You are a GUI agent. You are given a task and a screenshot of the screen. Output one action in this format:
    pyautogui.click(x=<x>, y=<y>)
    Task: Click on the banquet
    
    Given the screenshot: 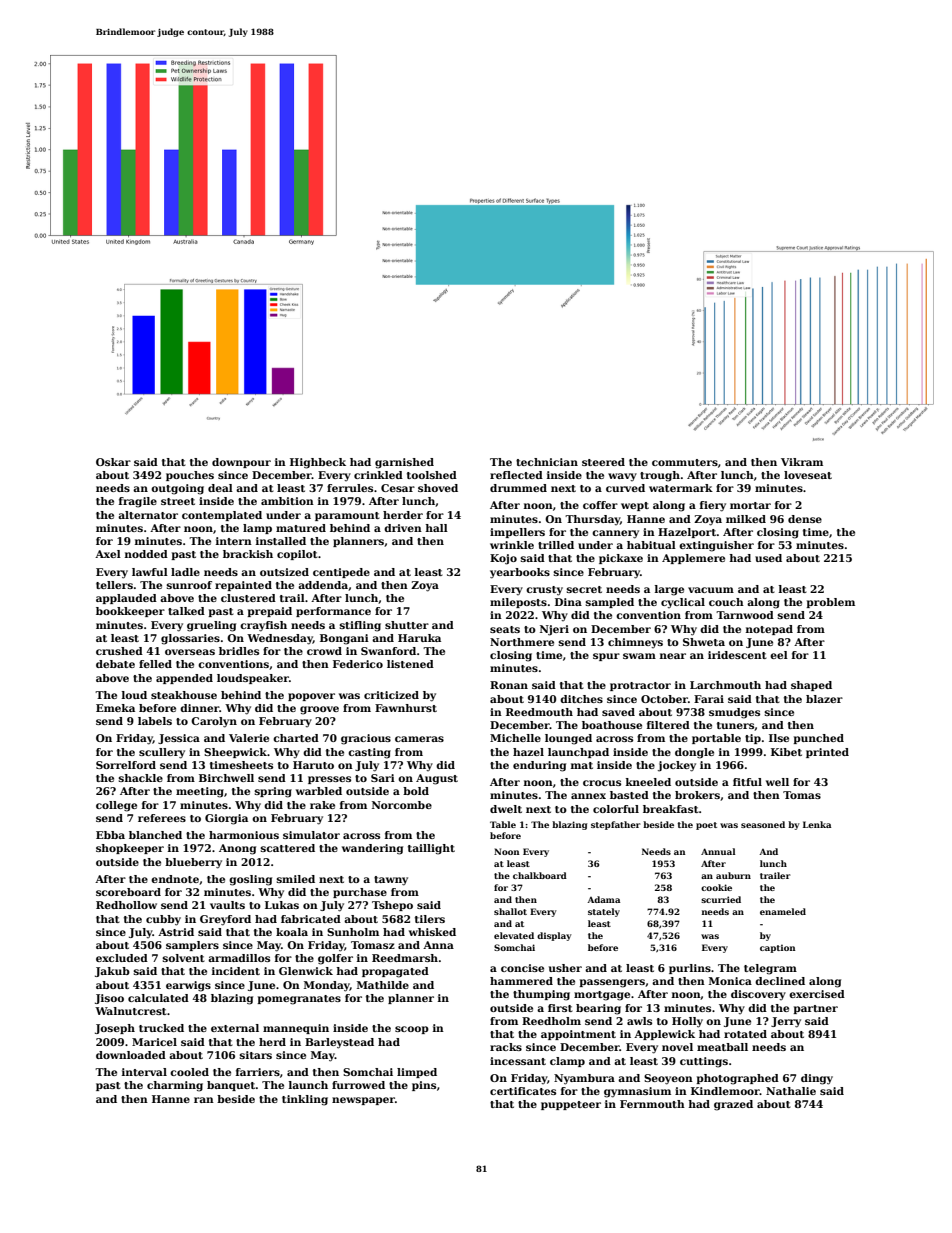 What is the action you would take?
    pyautogui.click(x=231, y=1086)
